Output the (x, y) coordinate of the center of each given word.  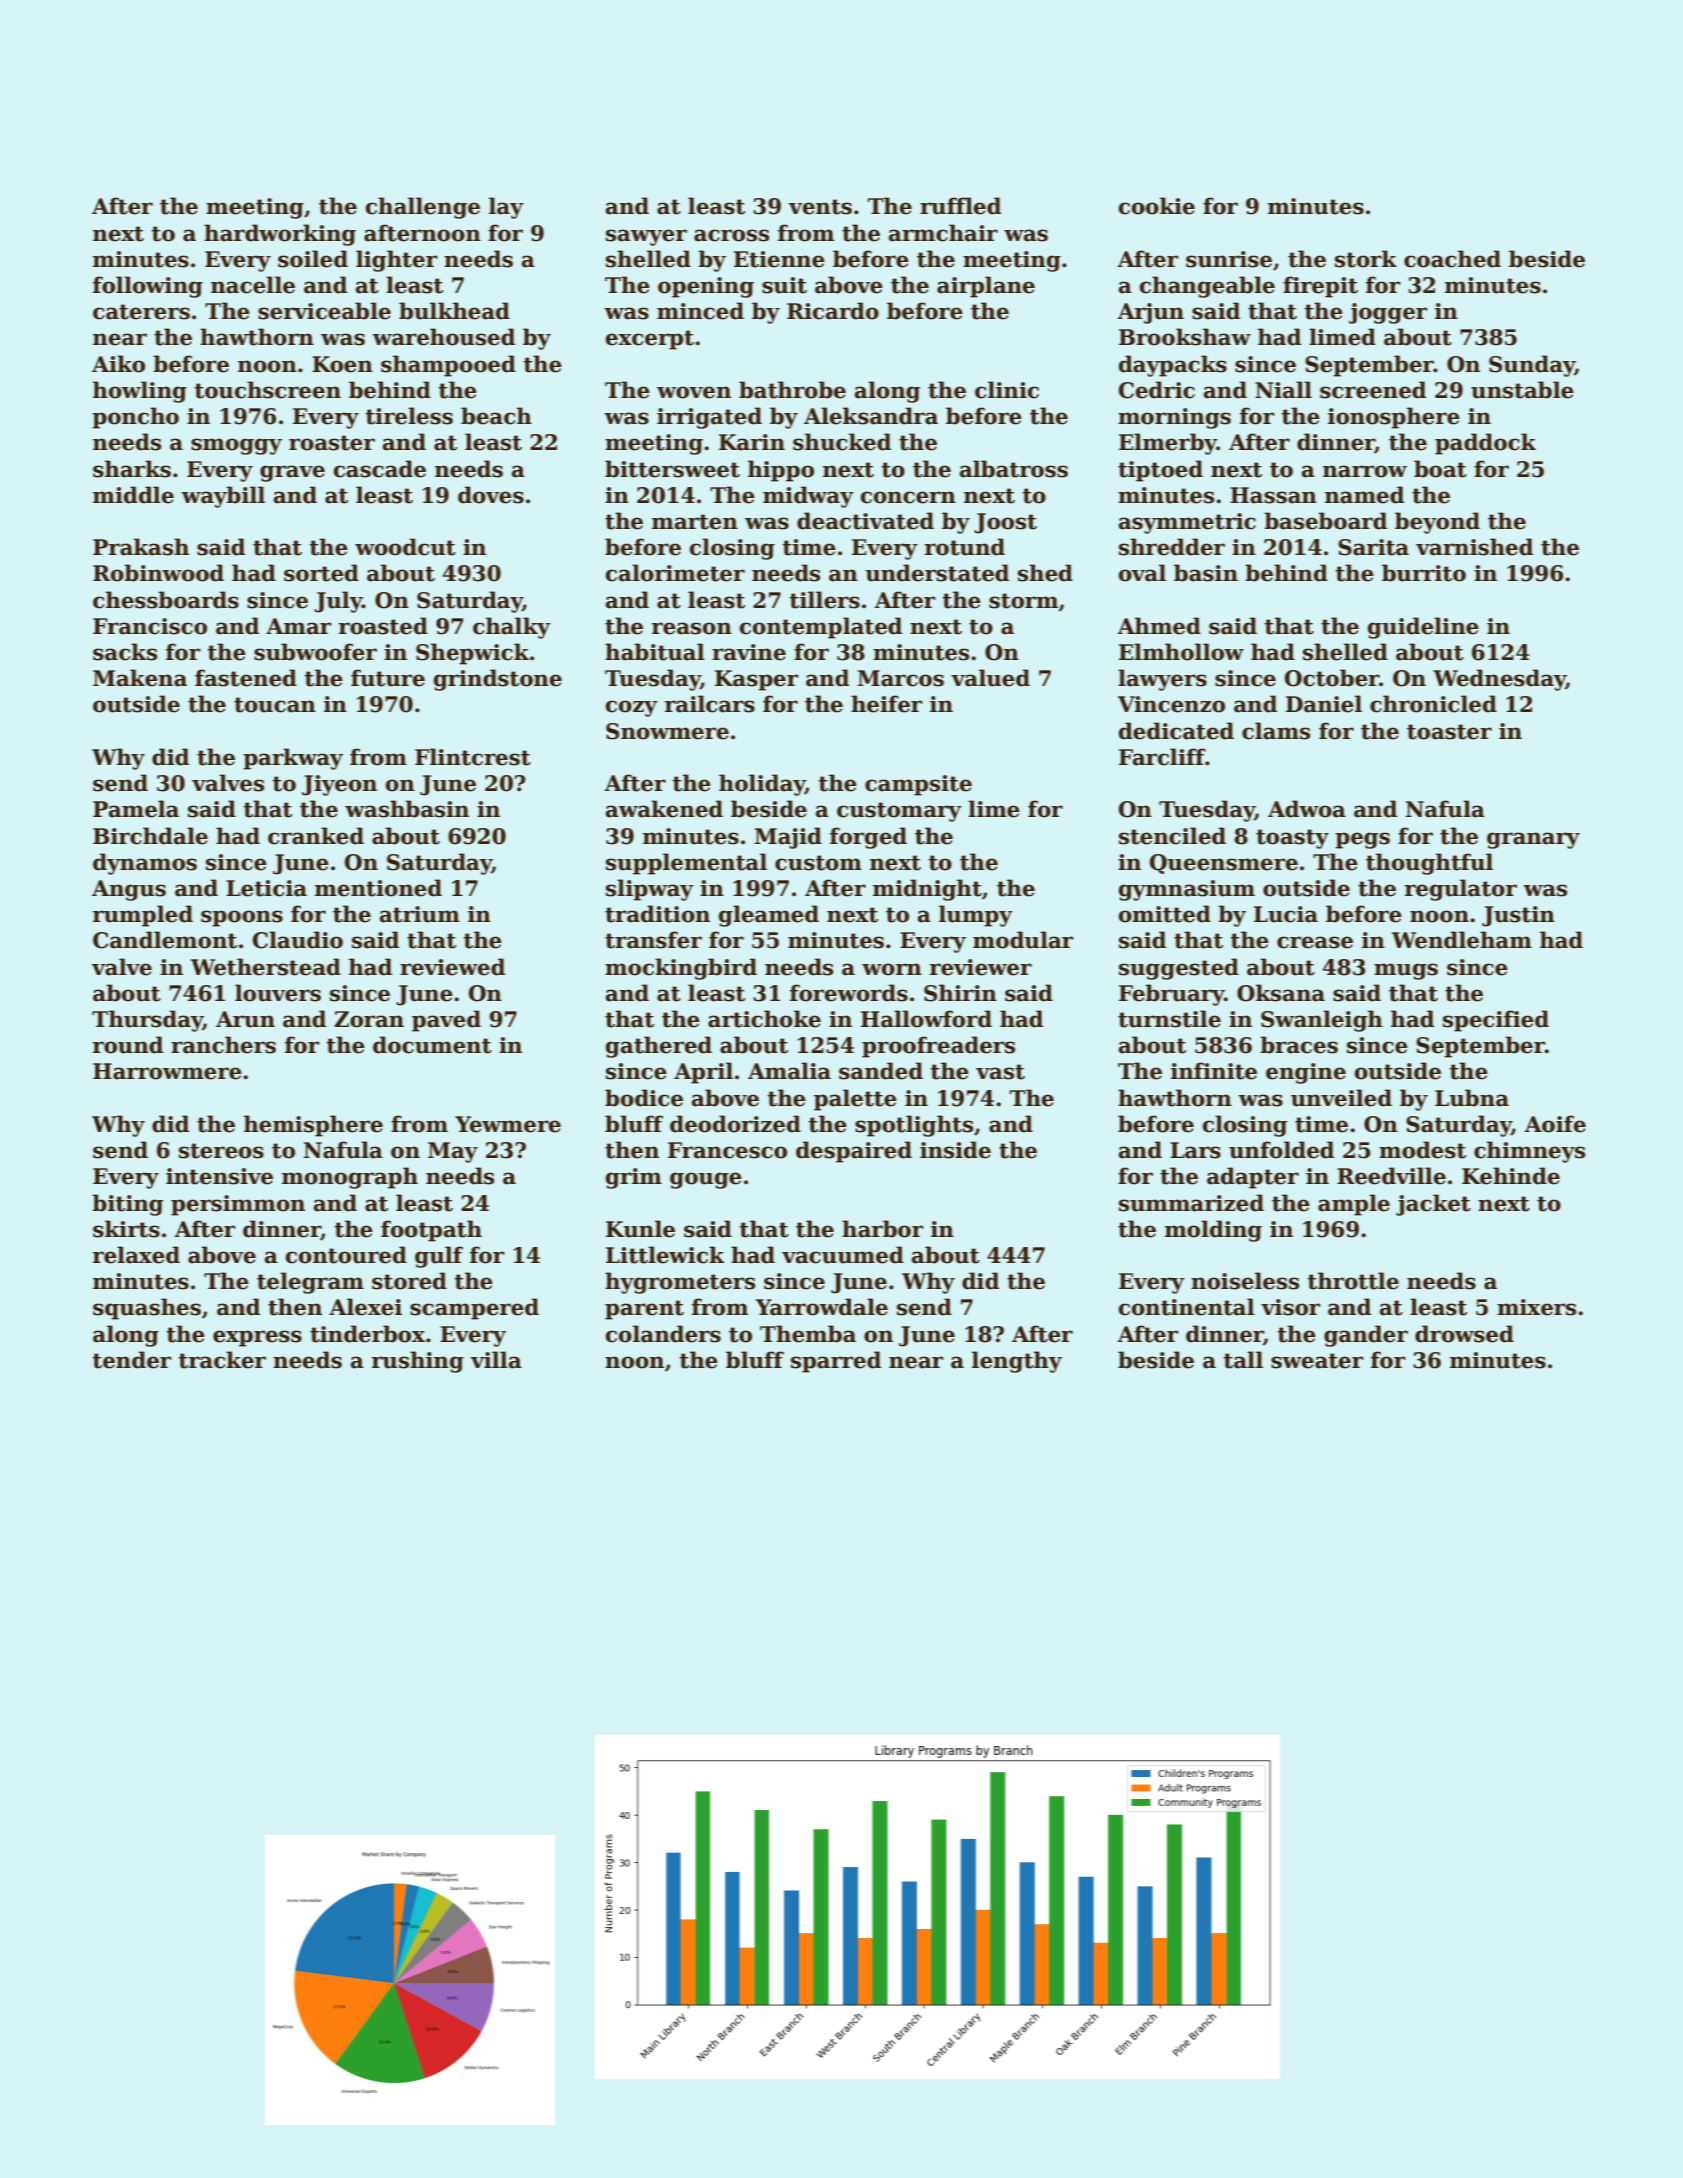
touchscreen (267, 390)
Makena (140, 678)
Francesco (727, 1150)
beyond (1437, 523)
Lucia (1286, 914)
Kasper (756, 680)
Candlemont (165, 940)
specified (1496, 1021)
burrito (1424, 573)
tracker (222, 1360)
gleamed (769, 916)
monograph (350, 1178)
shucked (842, 442)
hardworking (280, 235)
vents (820, 207)
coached (1452, 259)
